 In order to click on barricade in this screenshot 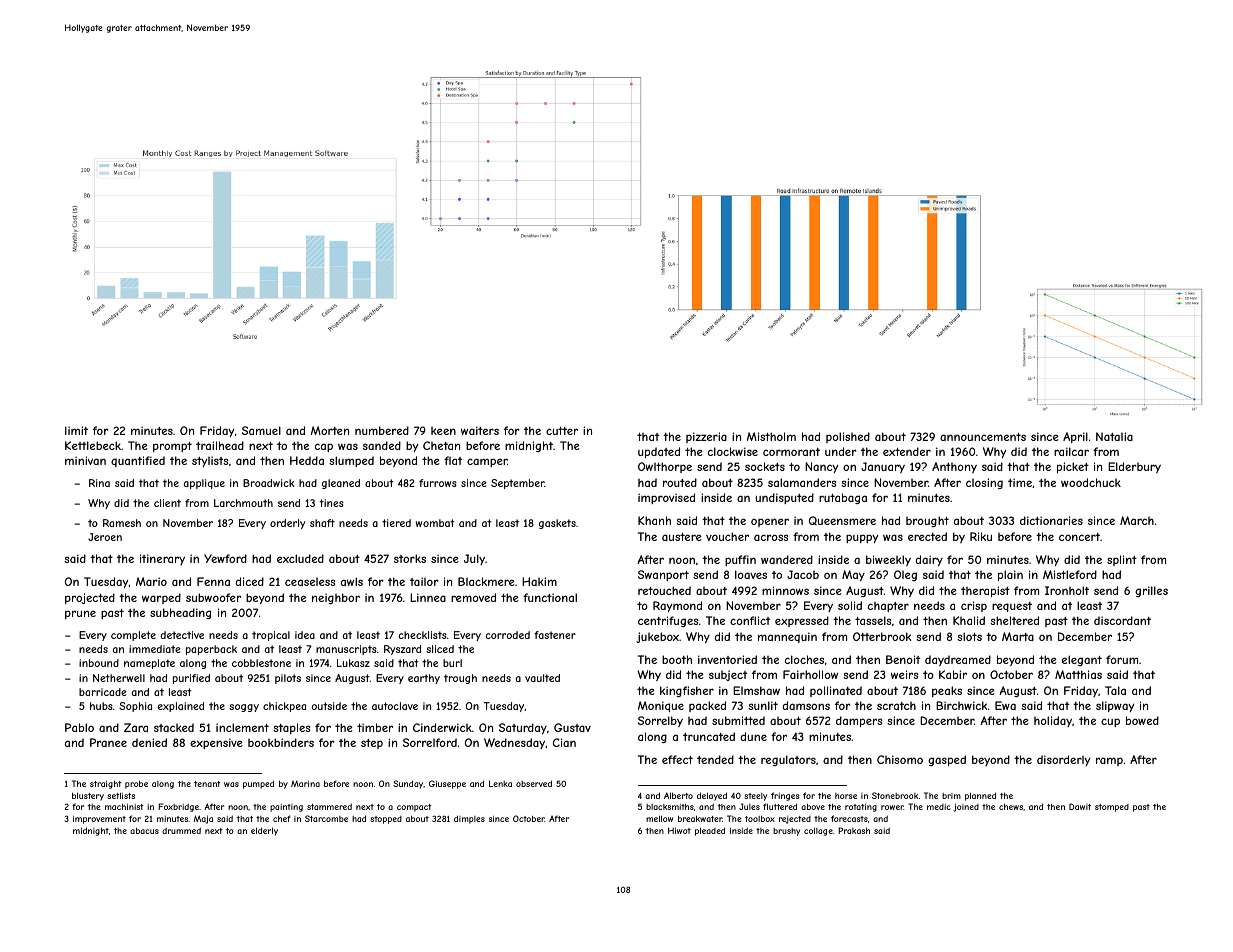, I will do `click(103, 692)`.
